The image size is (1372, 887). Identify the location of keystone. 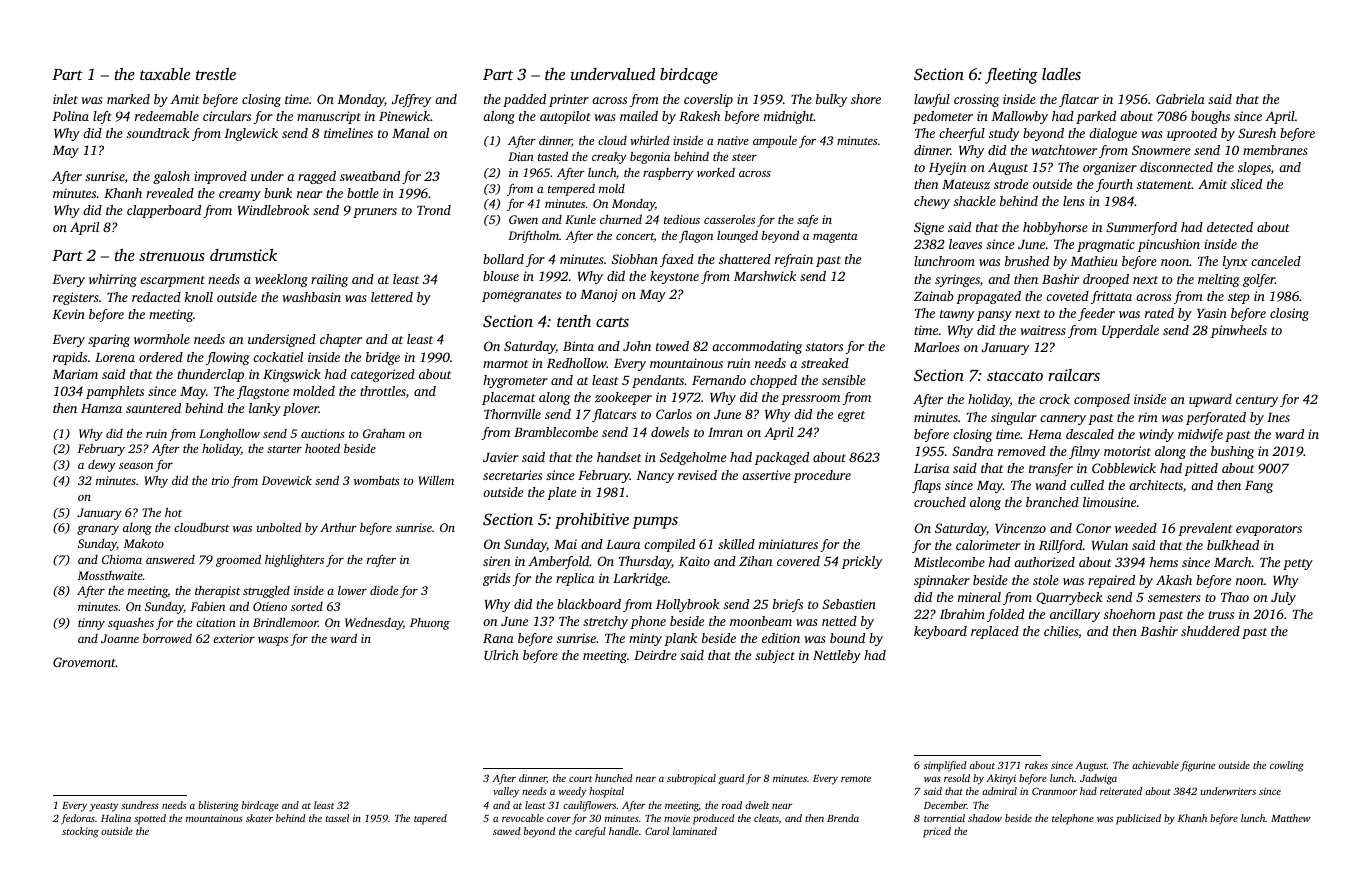
(674, 277).
